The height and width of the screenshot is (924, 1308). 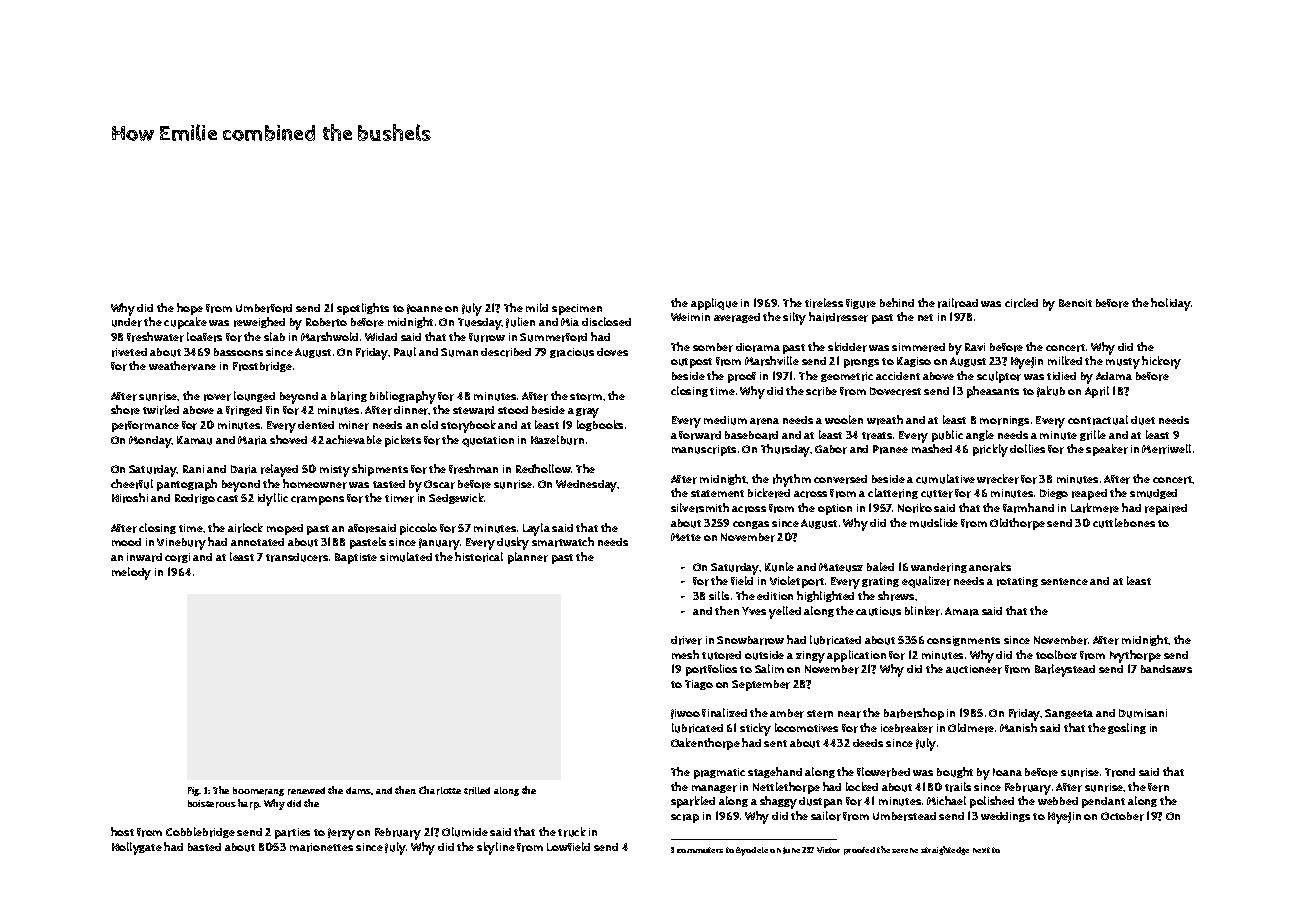 What do you see at coordinates (686, 537) in the screenshot?
I see `Mette` at bounding box center [686, 537].
